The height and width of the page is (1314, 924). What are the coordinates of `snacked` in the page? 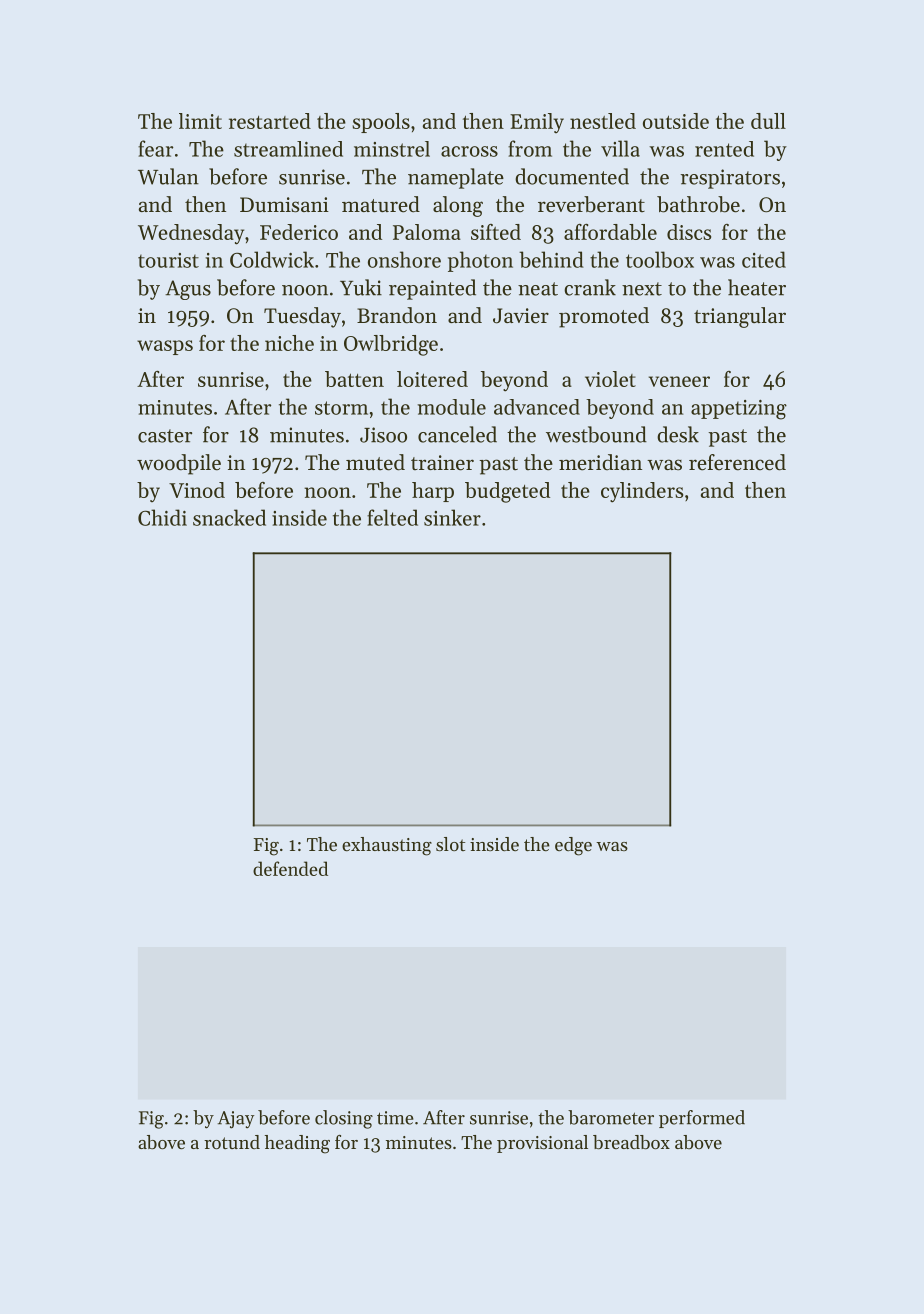 It's located at (229, 517).
